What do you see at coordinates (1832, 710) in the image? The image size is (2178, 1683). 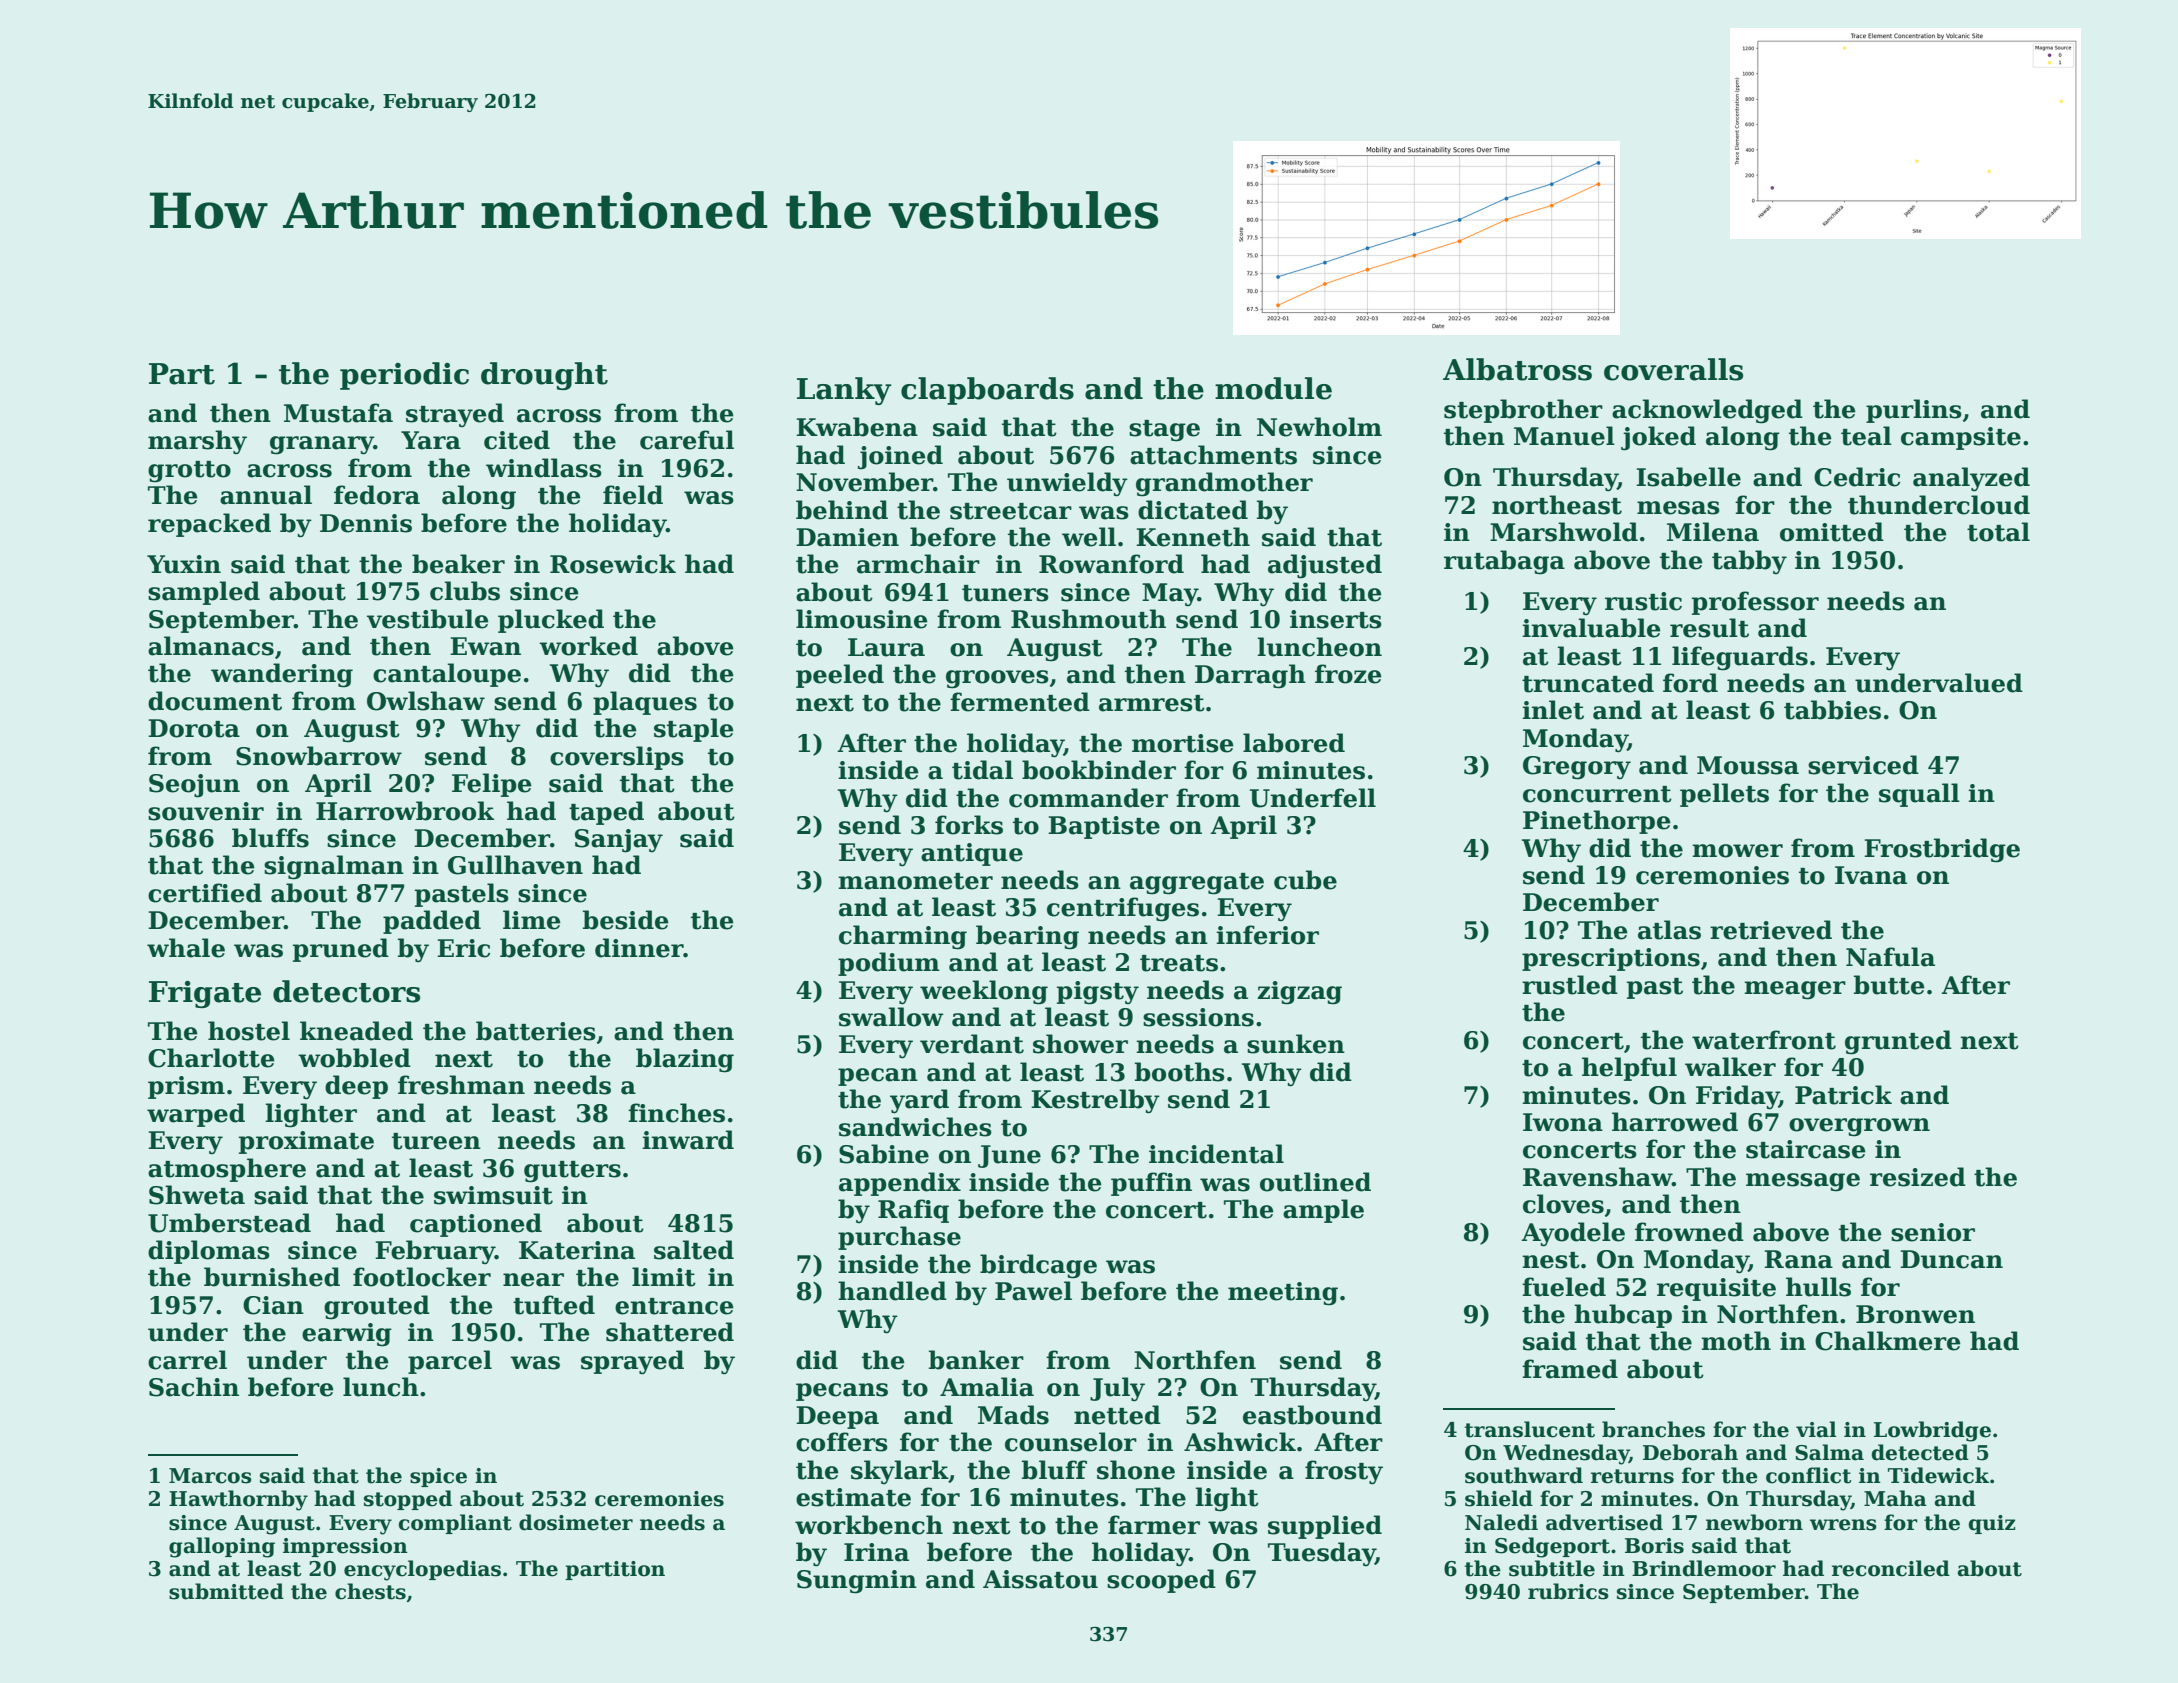 I see `tabbies` at bounding box center [1832, 710].
